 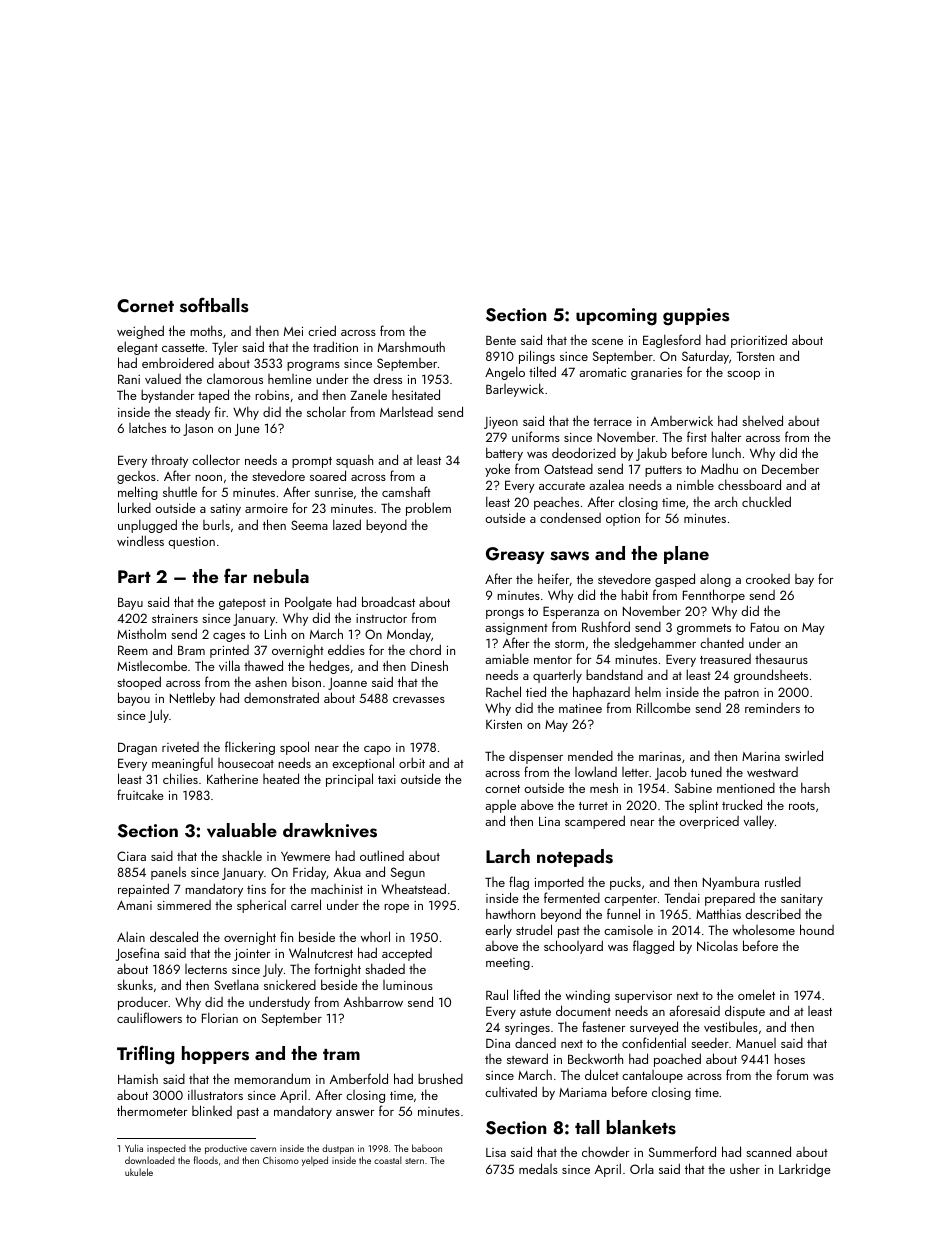 What do you see at coordinates (215, 1095) in the screenshot?
I see `illustrators` at bounding box center [215, 1095].
